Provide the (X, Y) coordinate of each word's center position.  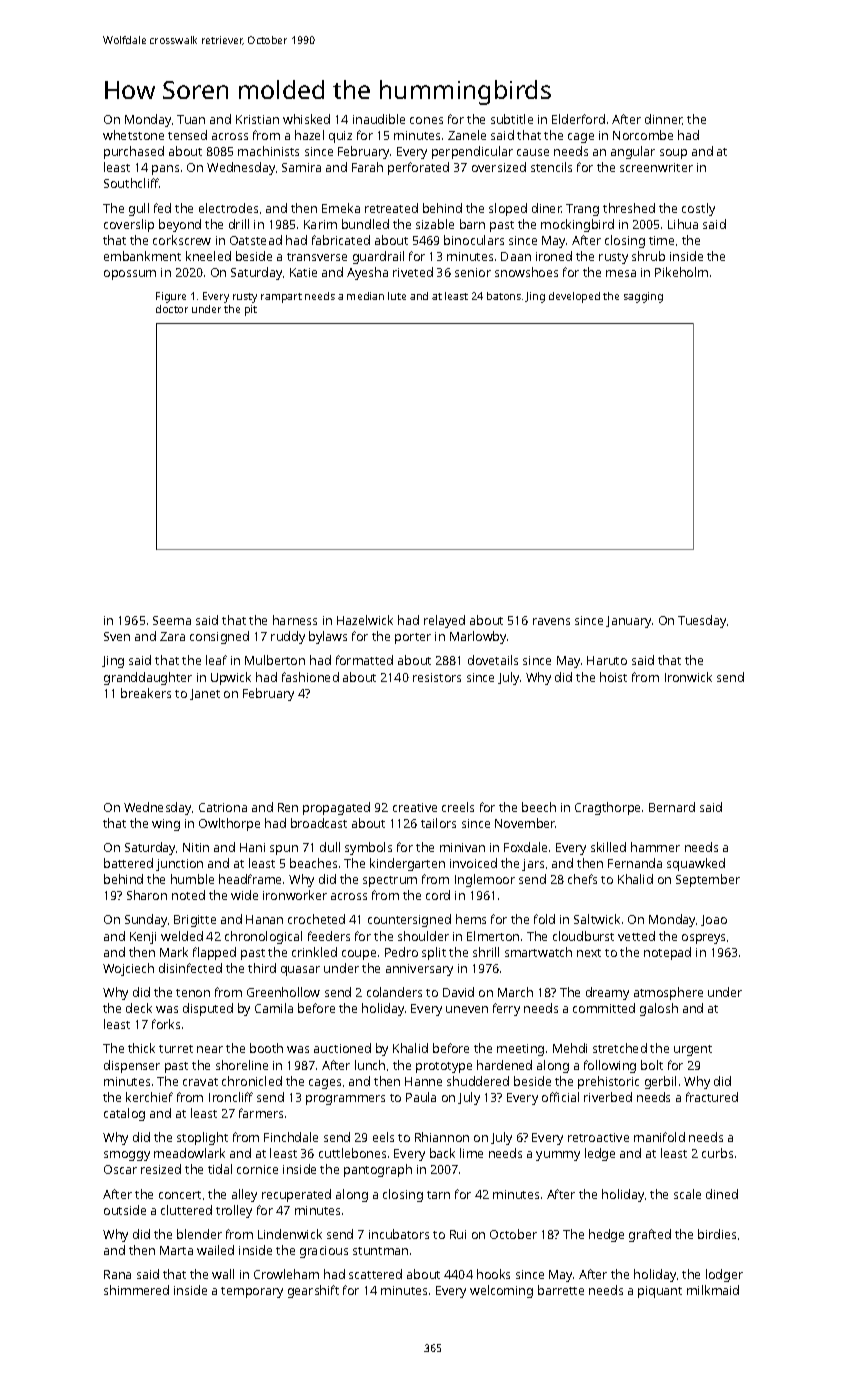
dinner (664, 119)
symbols (368, 848)
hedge (606, 1235)
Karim (320, 224)
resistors (437, 677)
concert (180, 1195)
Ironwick (688, 677)
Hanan (264, 919)
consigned (219, 637)
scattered (375, 1274)
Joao (714, 920)
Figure (171, 297)
